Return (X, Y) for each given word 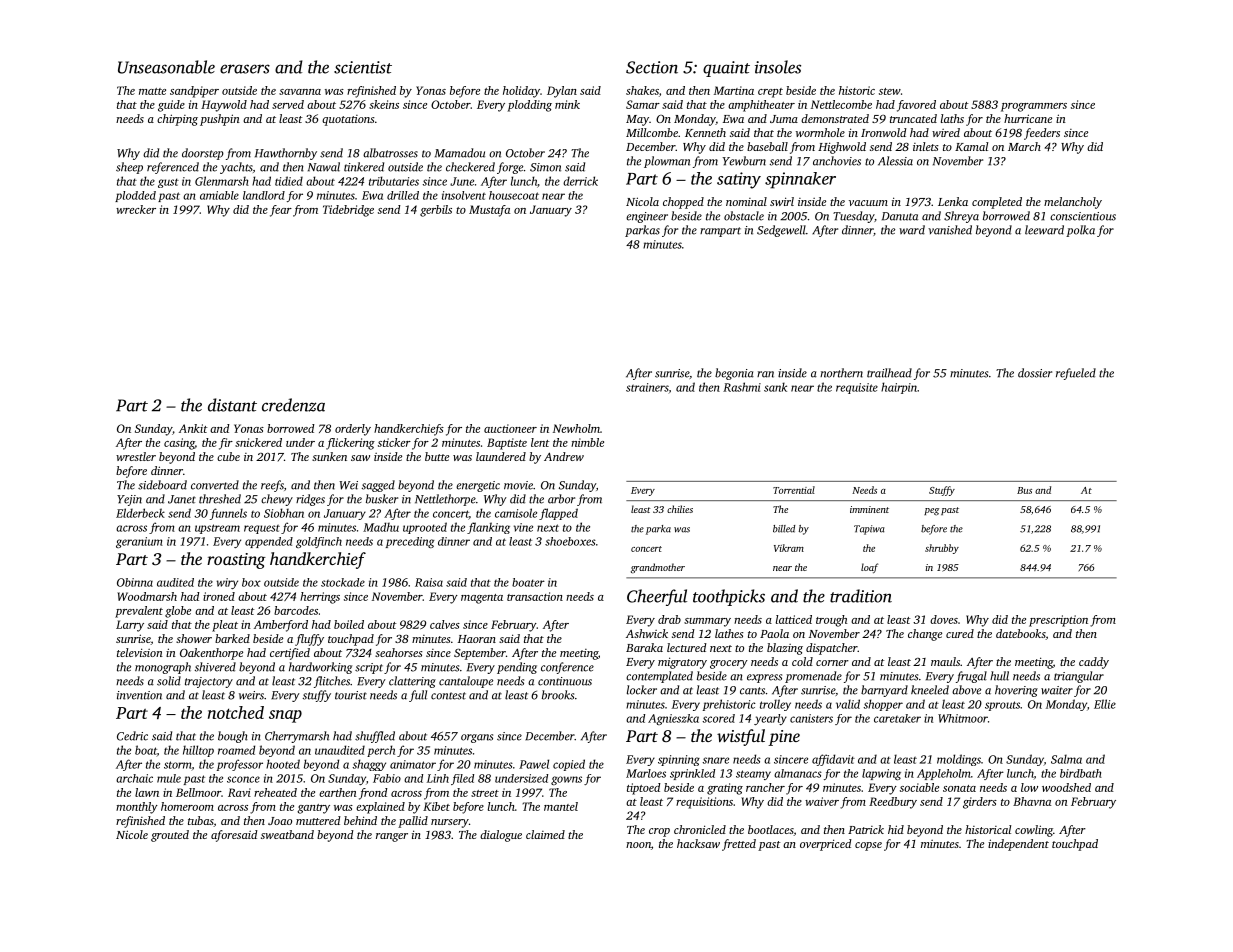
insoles (778, 67)
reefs (272, 486)
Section (652, 67)
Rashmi (742, 387)
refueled (1076, 374)
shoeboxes (570, 541)
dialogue (501, 836)
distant (232, 405)
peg (931, 512)
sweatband (287, 834)
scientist (363, 67)
